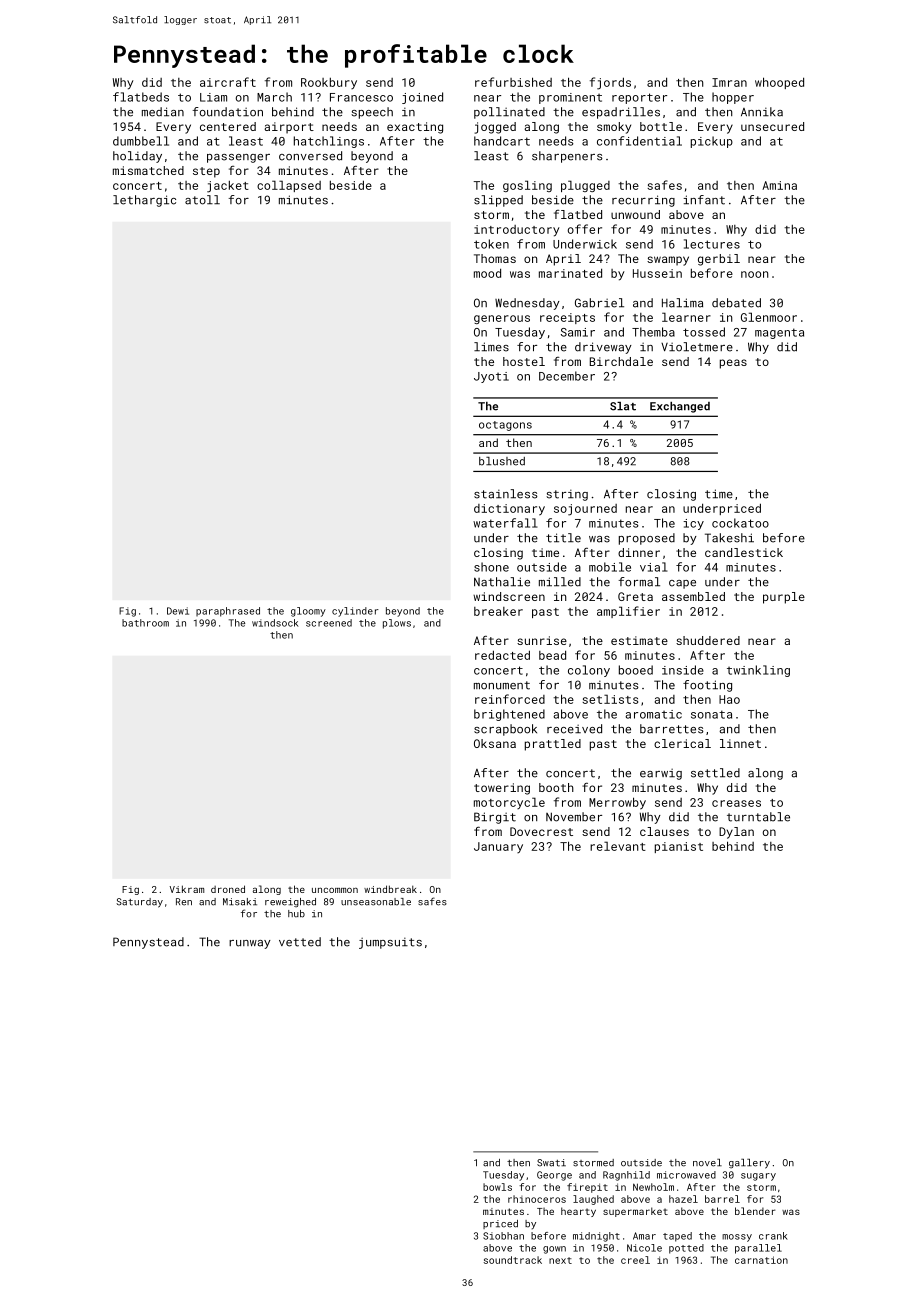 This screenshot has height=1308, width=924. I want to click on uncommon, so click(335, 890).
